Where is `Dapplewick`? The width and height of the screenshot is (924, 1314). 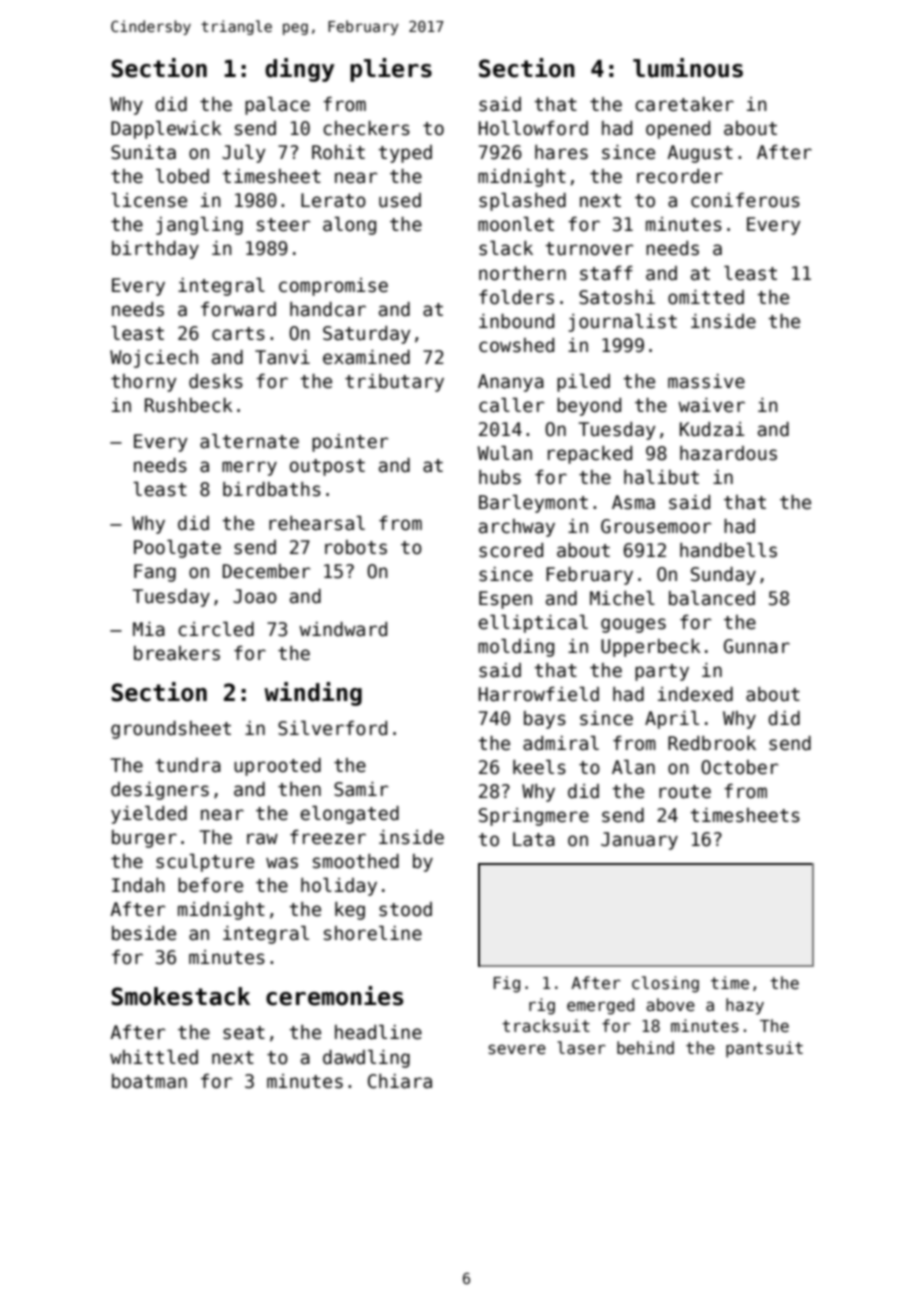 Dapplewick is located at coordinates (166, 130).
